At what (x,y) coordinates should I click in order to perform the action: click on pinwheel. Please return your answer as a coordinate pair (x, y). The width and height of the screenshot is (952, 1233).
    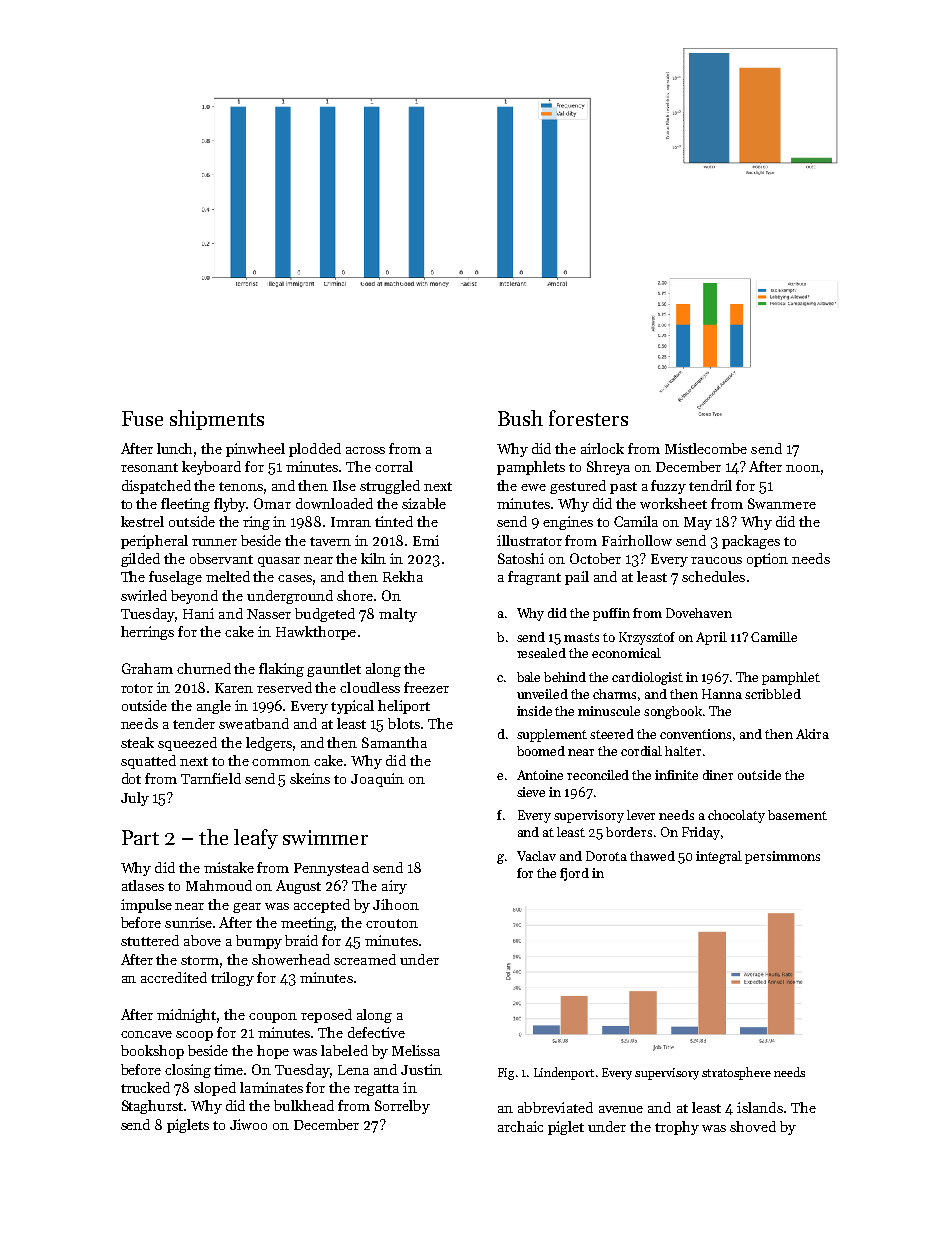
    Looking at the image, I should click on (255, 450).
